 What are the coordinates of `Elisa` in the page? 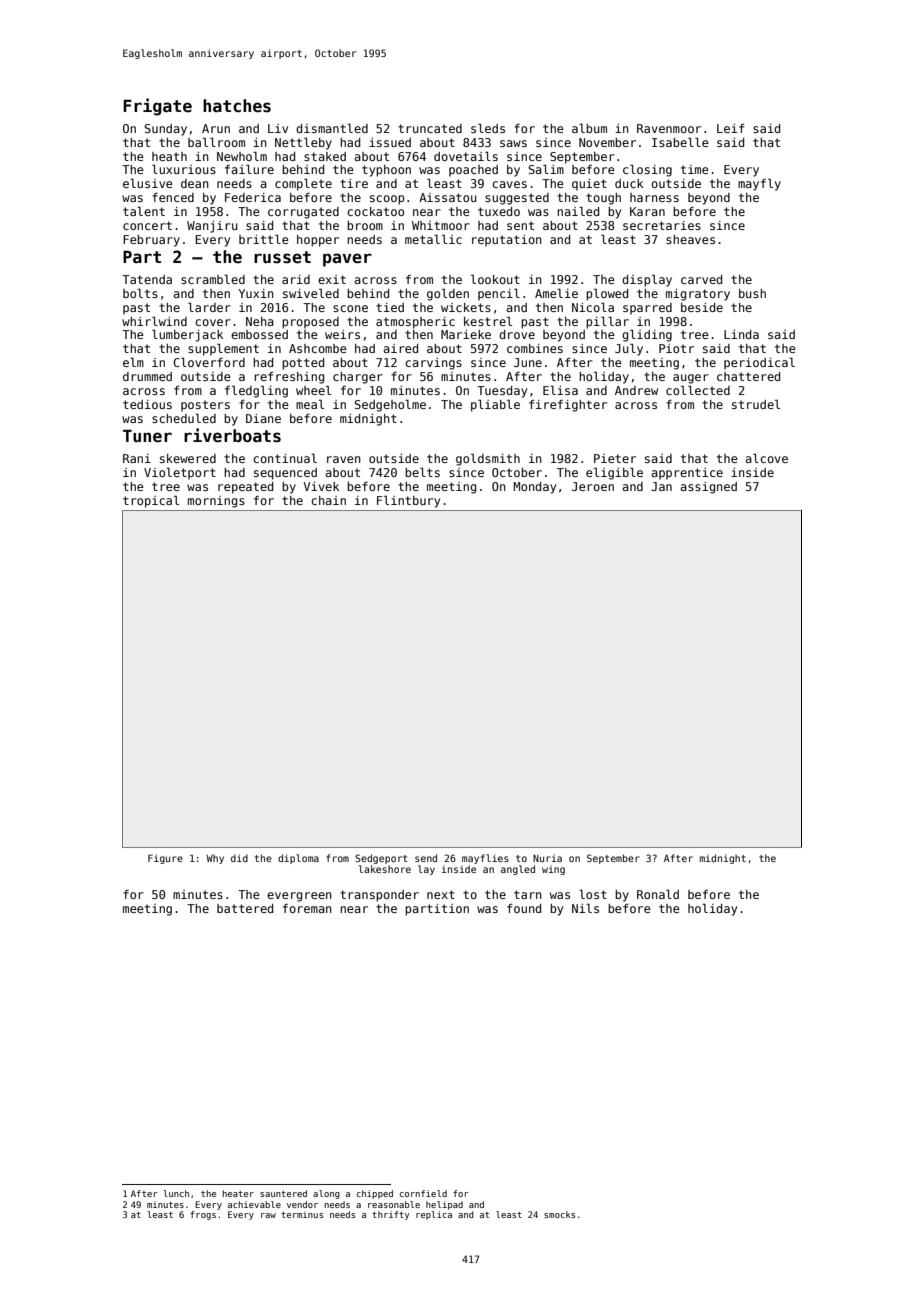 It's located at (560, 390).
